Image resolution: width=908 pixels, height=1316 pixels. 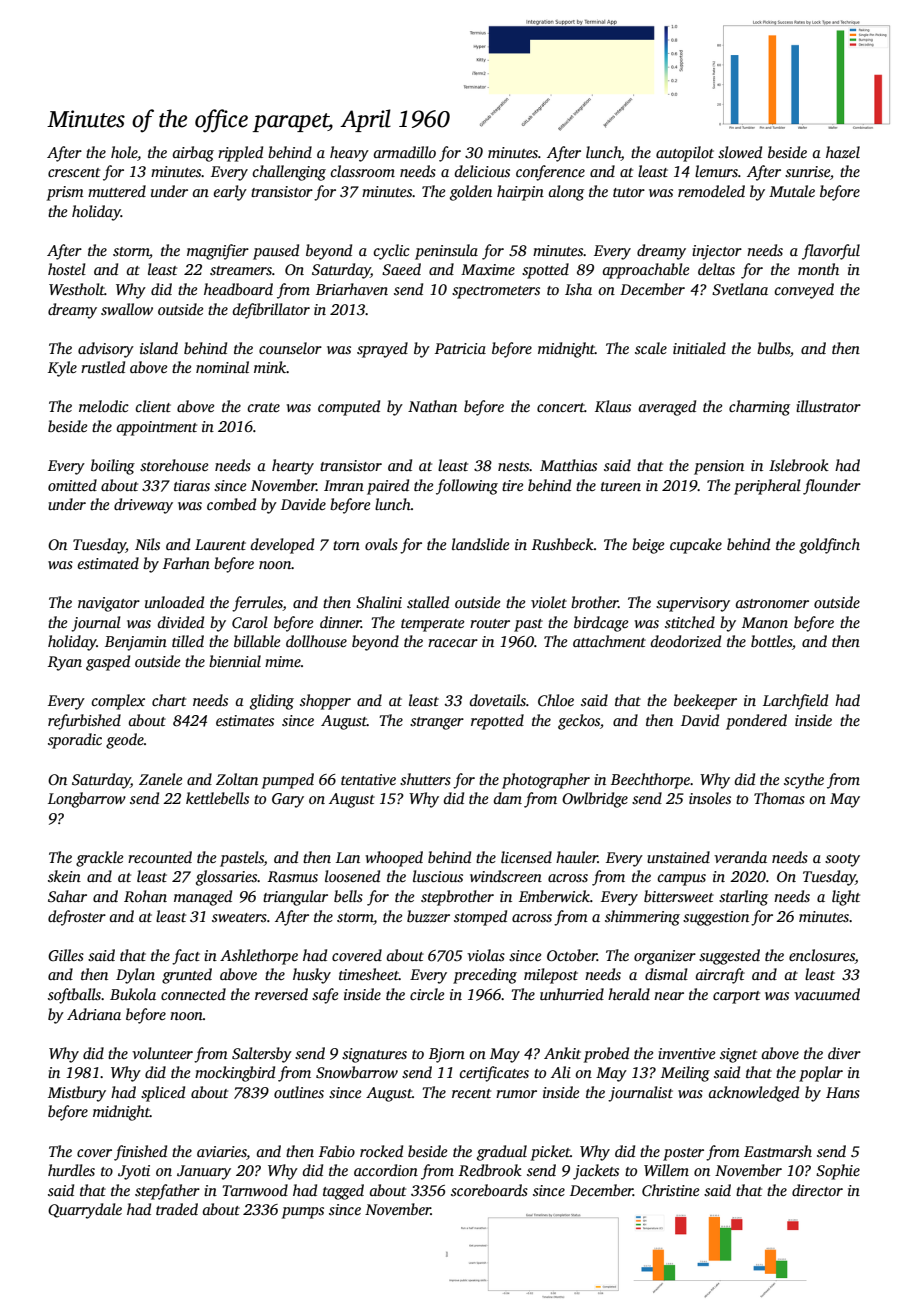 I want to click on stomped, so click(x=480, y=918).
